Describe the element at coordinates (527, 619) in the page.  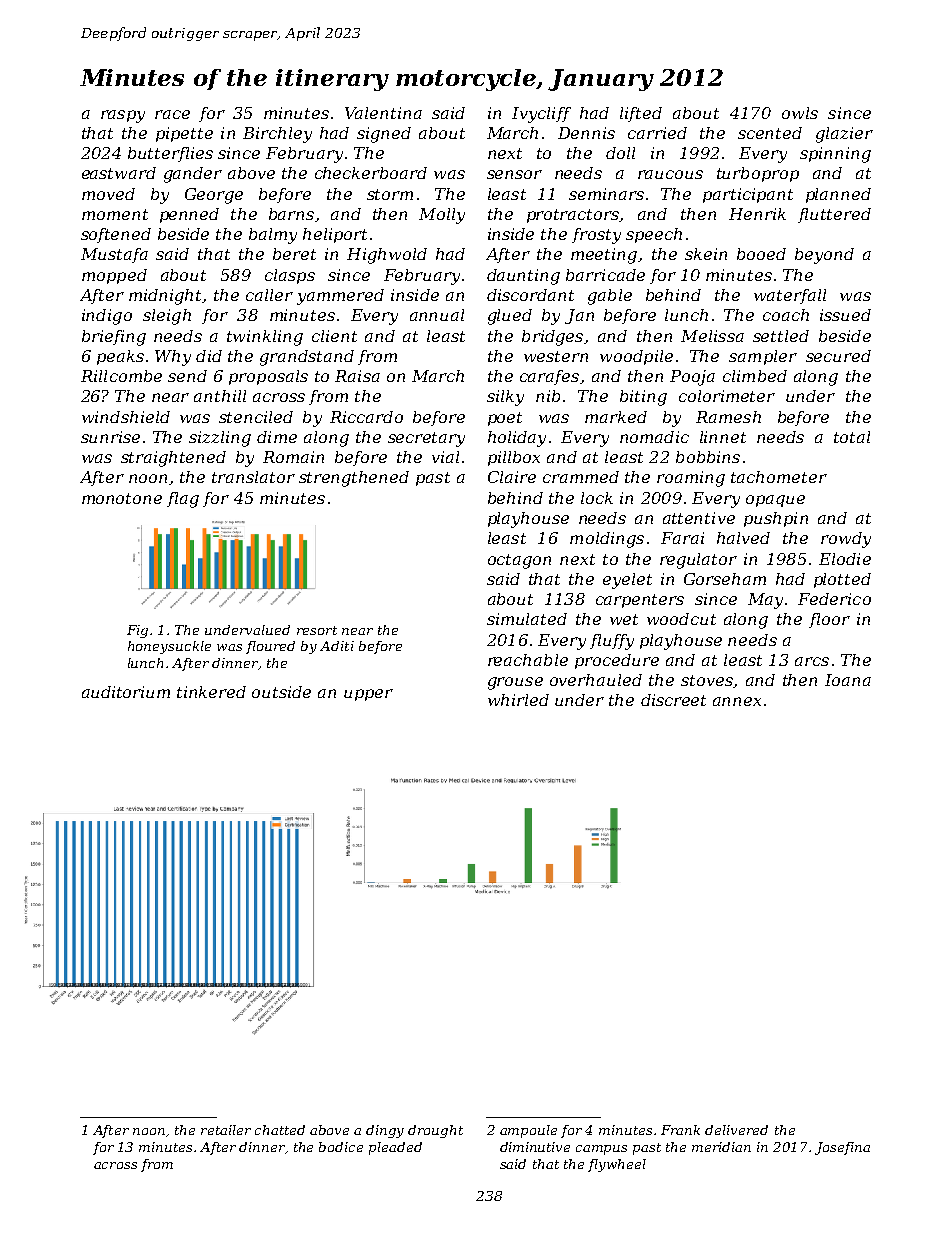
I see `simulated` at that location.
